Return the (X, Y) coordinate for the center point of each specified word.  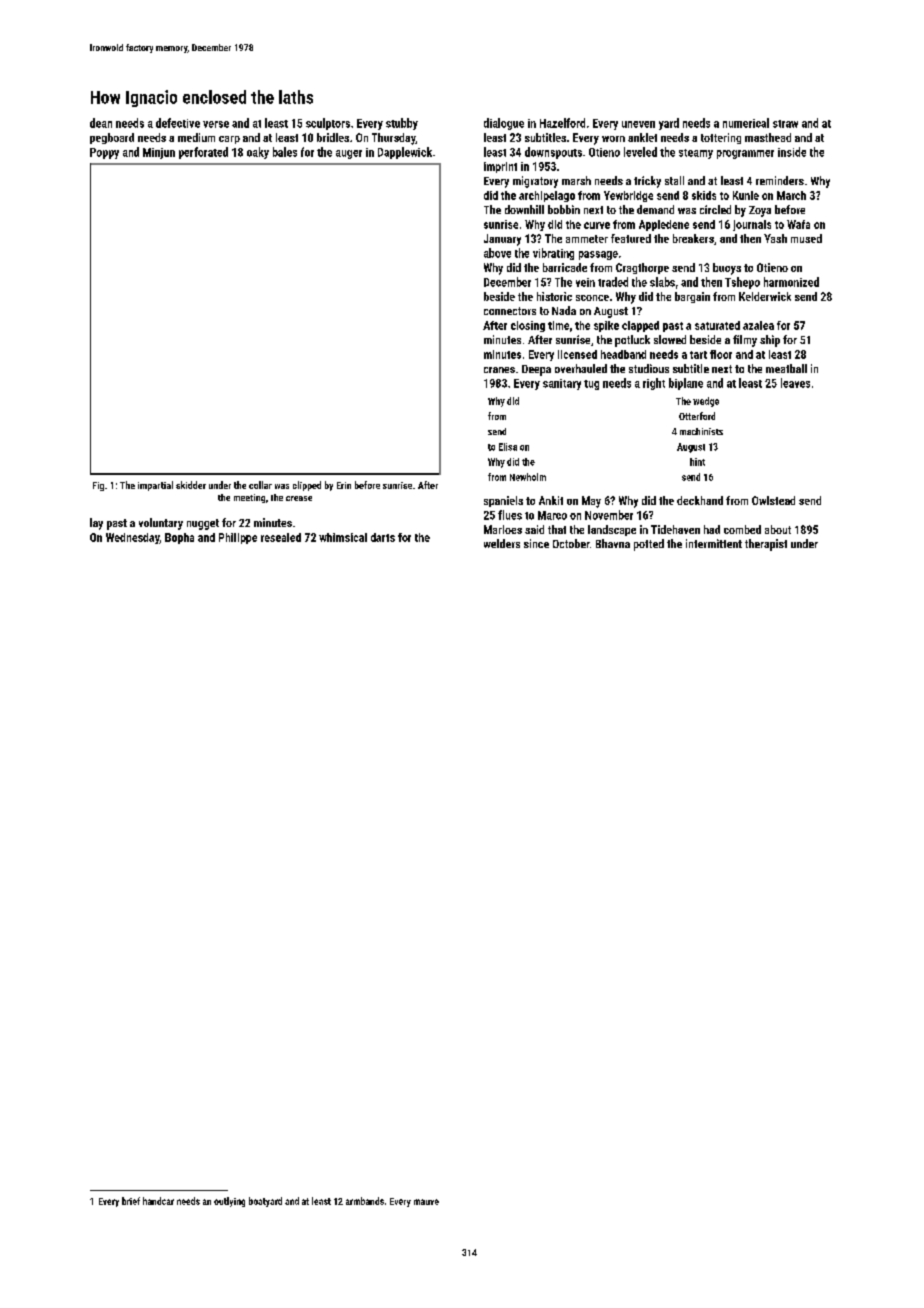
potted (649, 545)
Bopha (179, 538)
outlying (229, 1202)
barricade (565, 267)
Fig (98, 486)
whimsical (343, 537)
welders (502, 543)
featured (631, 238)
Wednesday (133, 538)
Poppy (104, 153)
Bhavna (613, 543)
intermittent (714, 543)
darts (383, 537)
